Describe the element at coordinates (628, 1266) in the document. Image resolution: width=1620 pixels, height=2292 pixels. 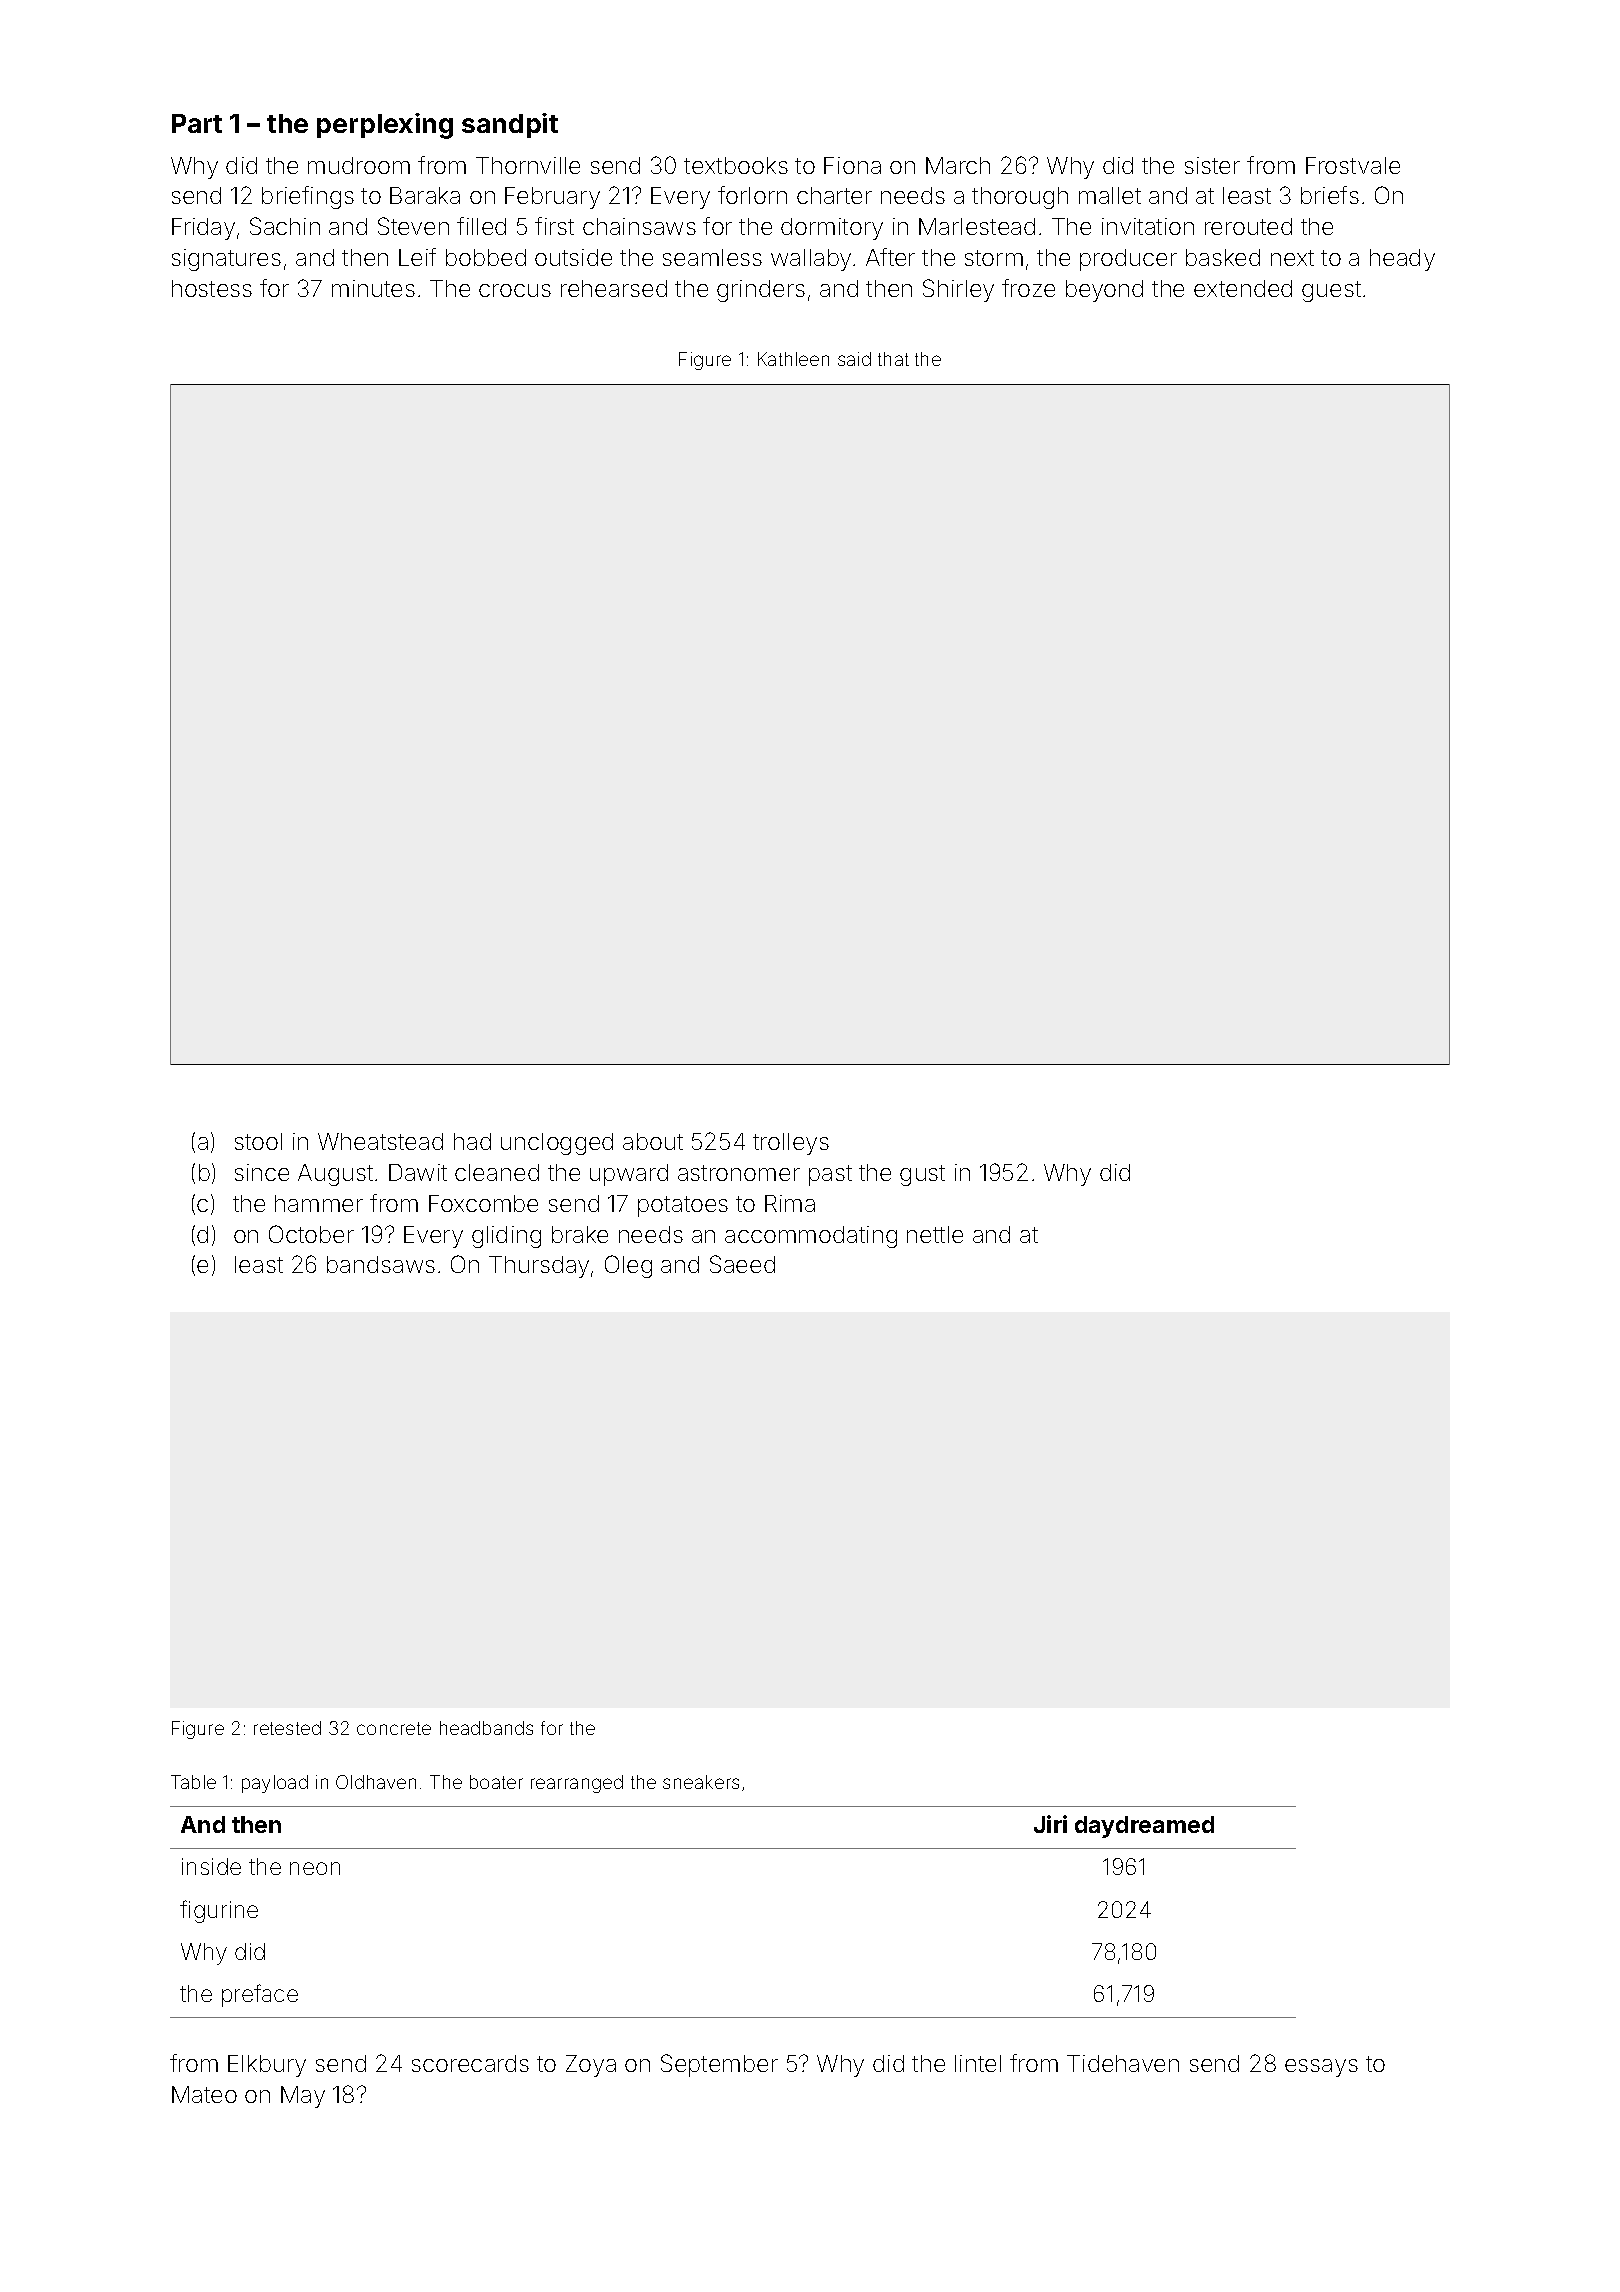
I see `Oleg` at that location.
